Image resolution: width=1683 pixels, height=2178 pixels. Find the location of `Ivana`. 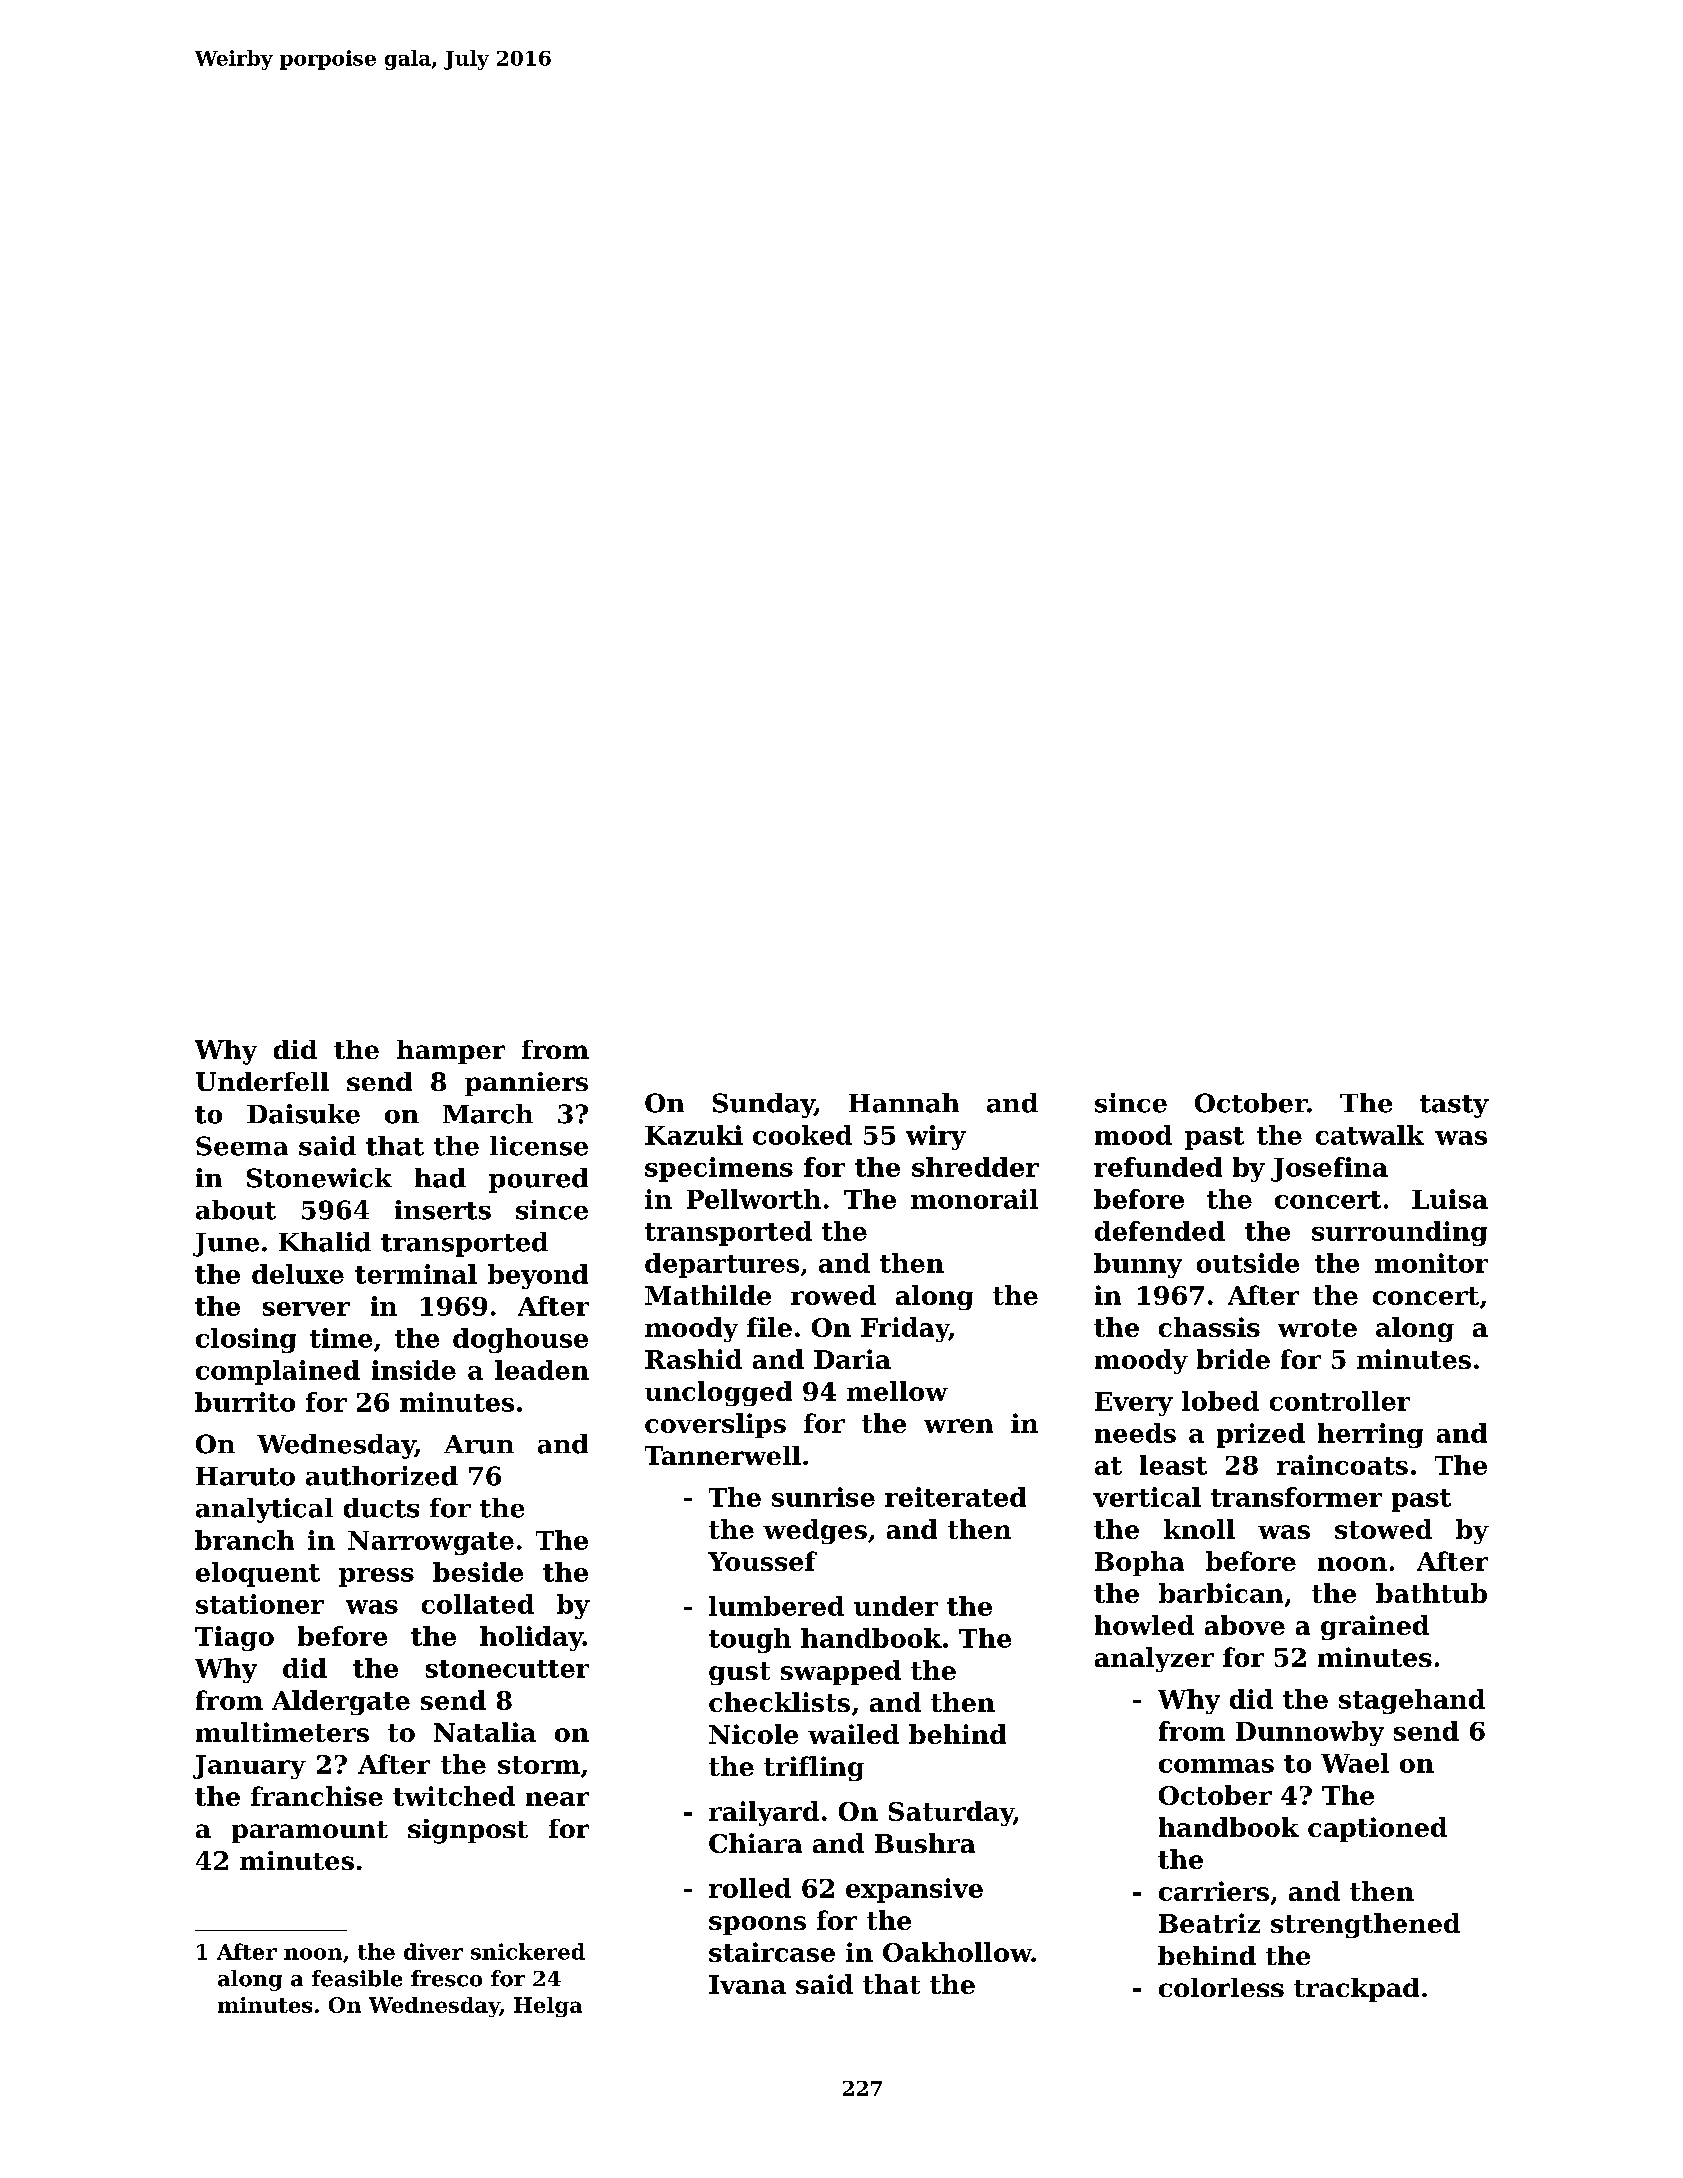

Ivana is located at coordinates (747, 1984).
